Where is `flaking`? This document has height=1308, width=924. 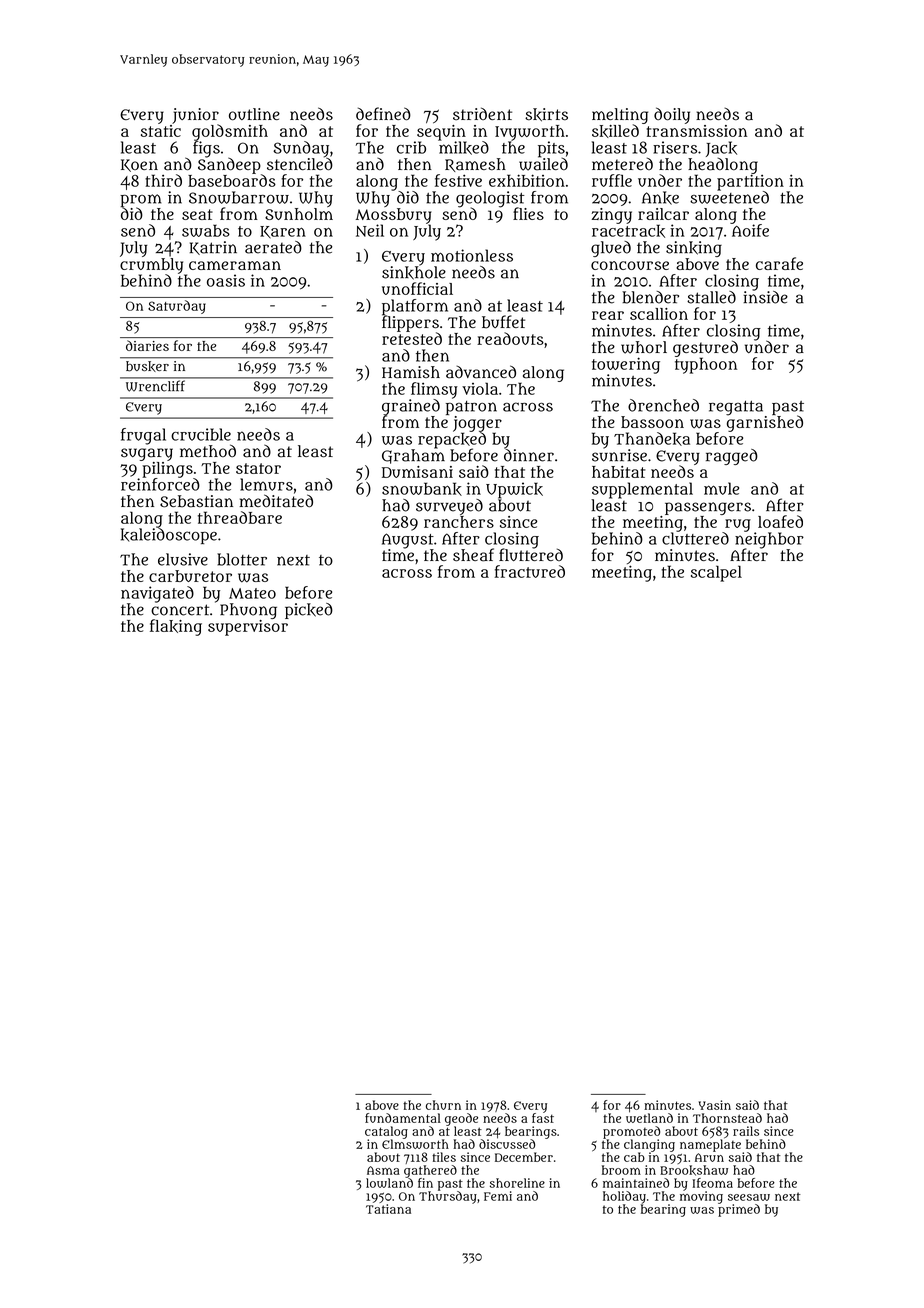
flaking is located at coordinates (176, 627).
